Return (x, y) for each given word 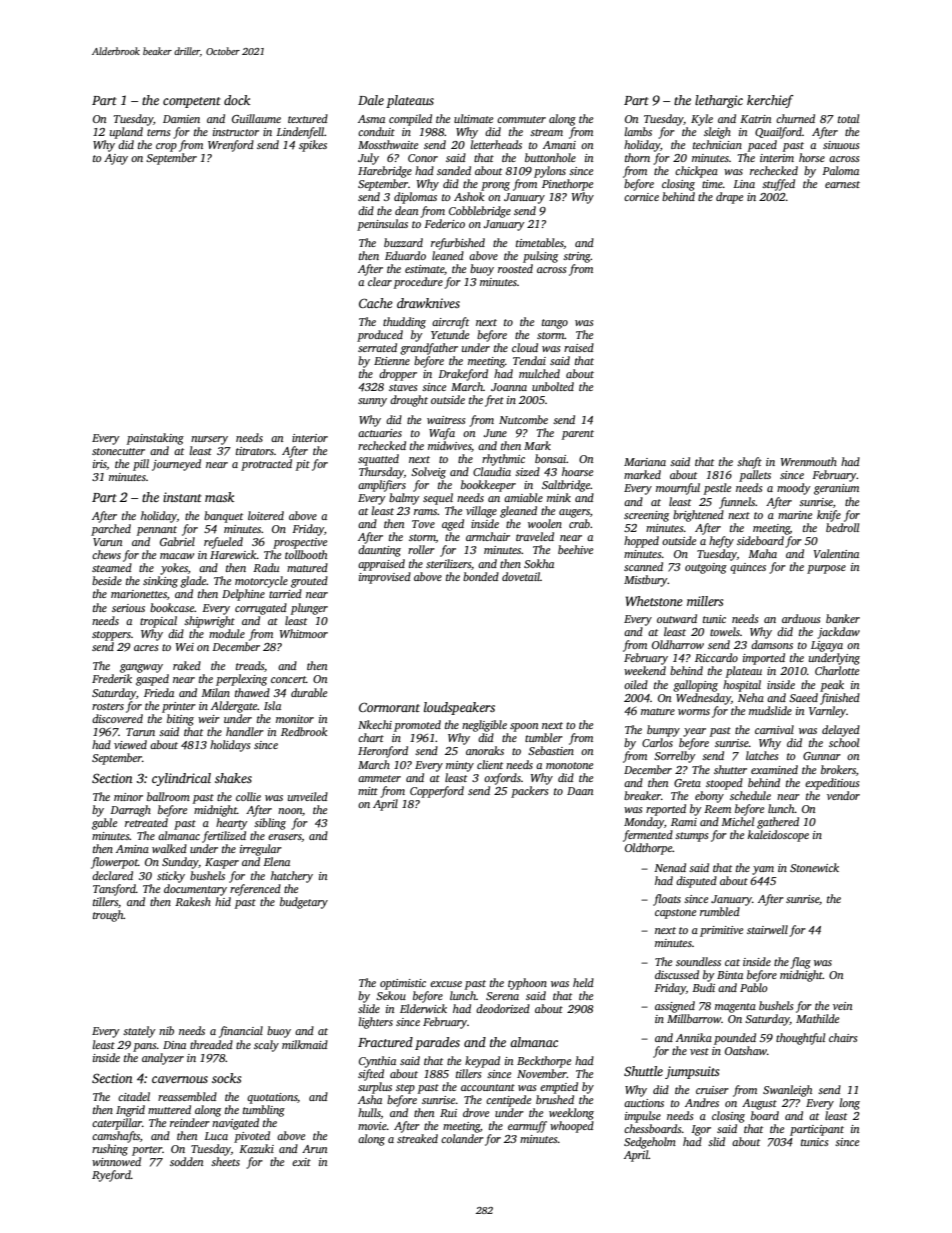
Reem (717, 809)
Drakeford (463, 375)
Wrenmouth (809, 461)
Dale (371, 100)
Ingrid (130, 1111)
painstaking (155, 439)
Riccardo (716, 657)
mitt (368, 791)
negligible (484, 726)
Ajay (116, 159)
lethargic (719, 101)
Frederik (112, 678)
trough (108, 916)
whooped (572, 1127)
